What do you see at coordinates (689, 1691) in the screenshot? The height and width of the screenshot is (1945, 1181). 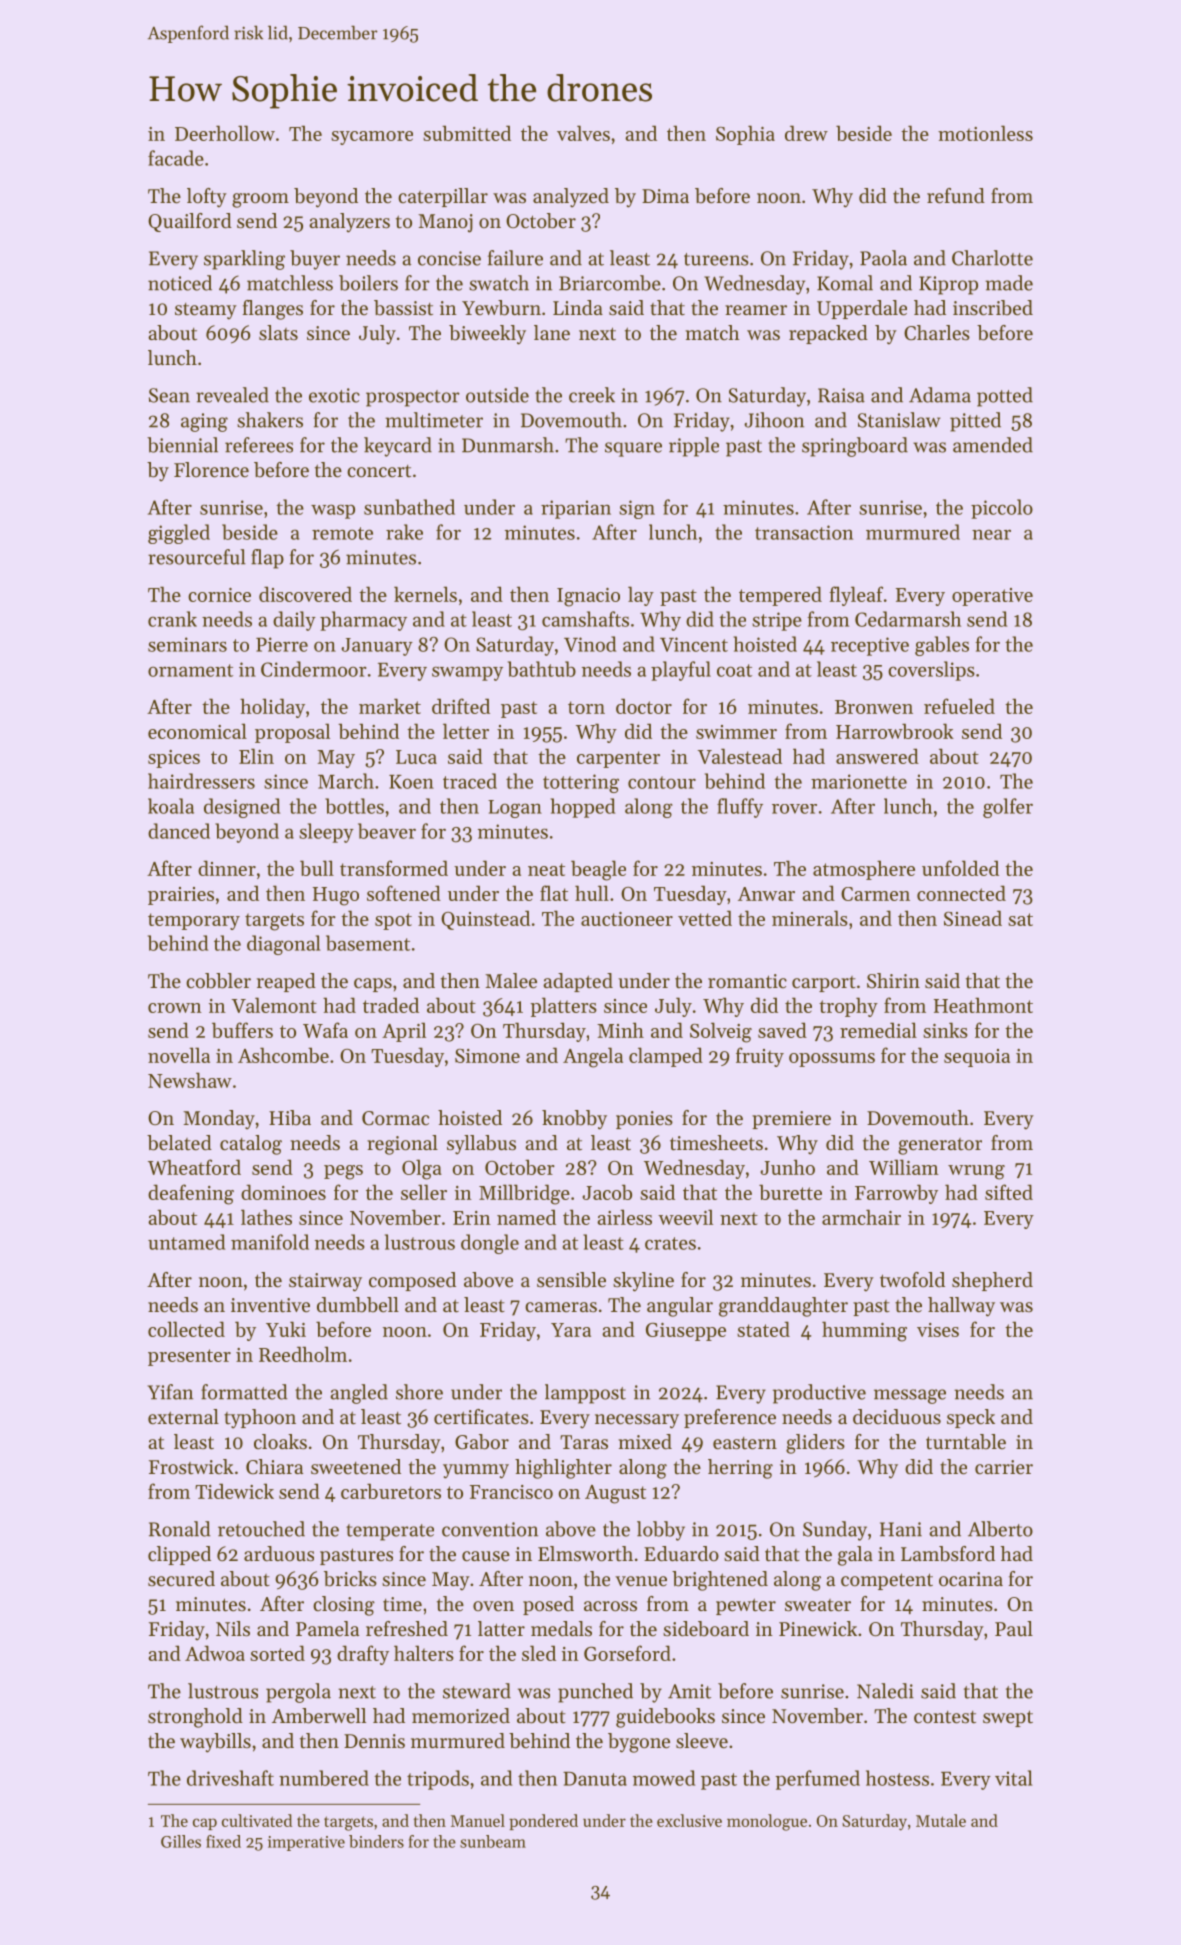 I see `Amit` at bounding box center [689, 1691].
